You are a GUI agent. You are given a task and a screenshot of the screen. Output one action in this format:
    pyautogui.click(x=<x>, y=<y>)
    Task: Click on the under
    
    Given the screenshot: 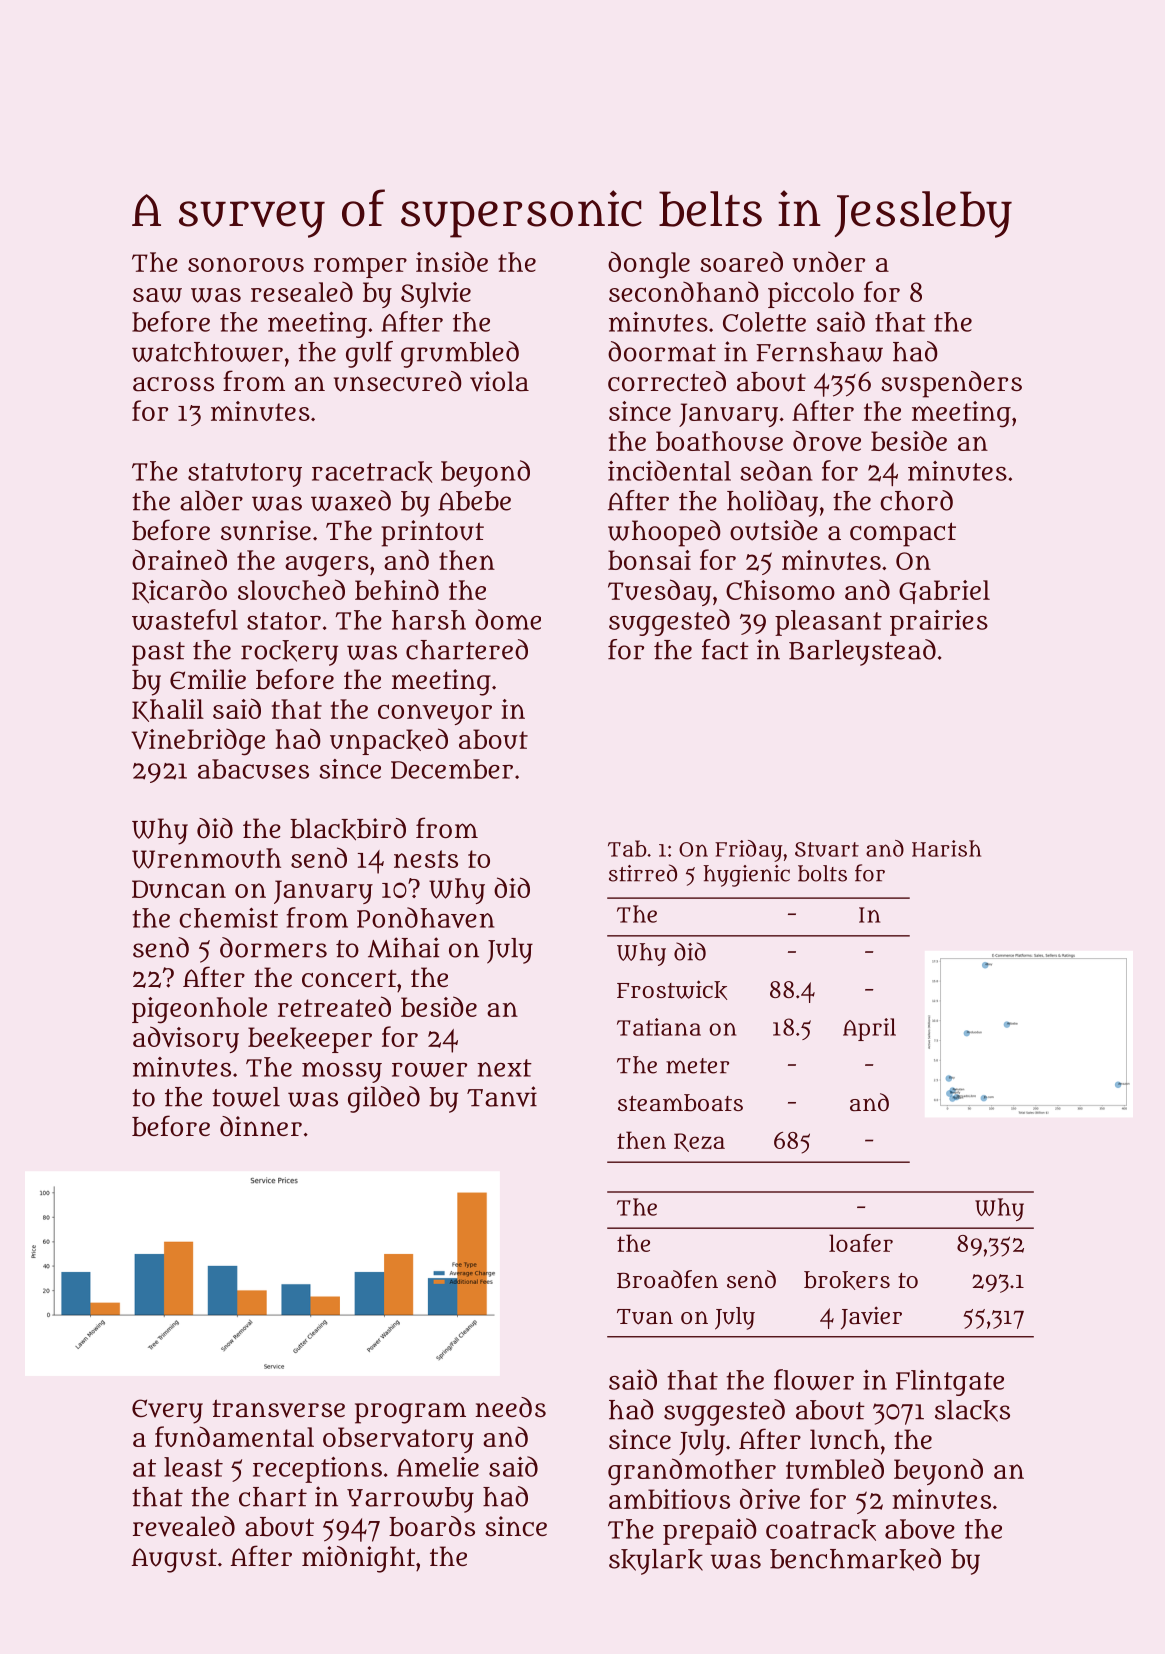 What is the action you would take?
    pyautogui.click(x=828, y=261)
